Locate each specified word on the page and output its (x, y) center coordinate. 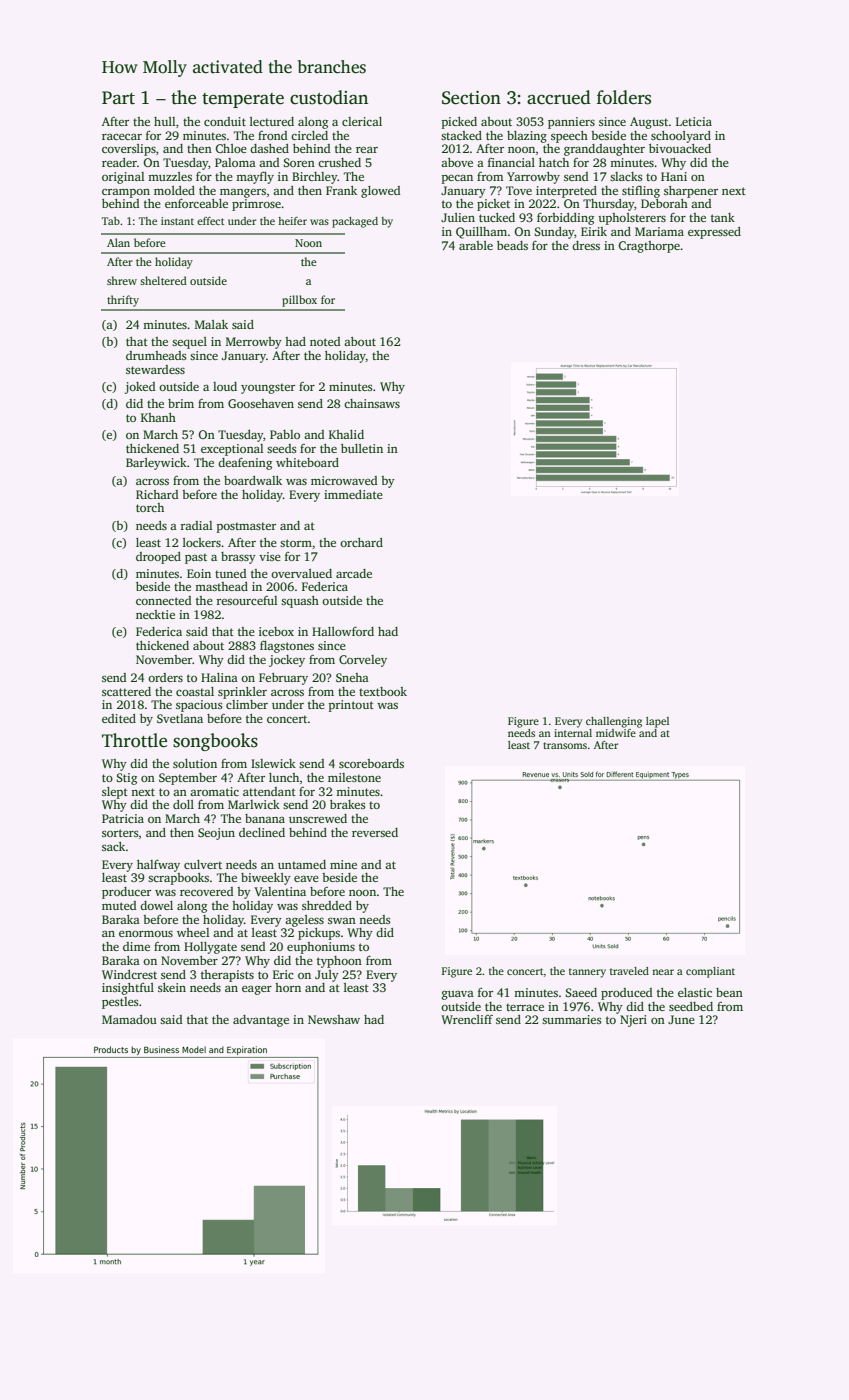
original (123, 178)
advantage (261, 1021)
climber (247, 704)
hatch (554, 162)
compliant (710, 972)
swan (342, 920)
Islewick (273, 763)
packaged (355, 222)
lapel (657, 722)
